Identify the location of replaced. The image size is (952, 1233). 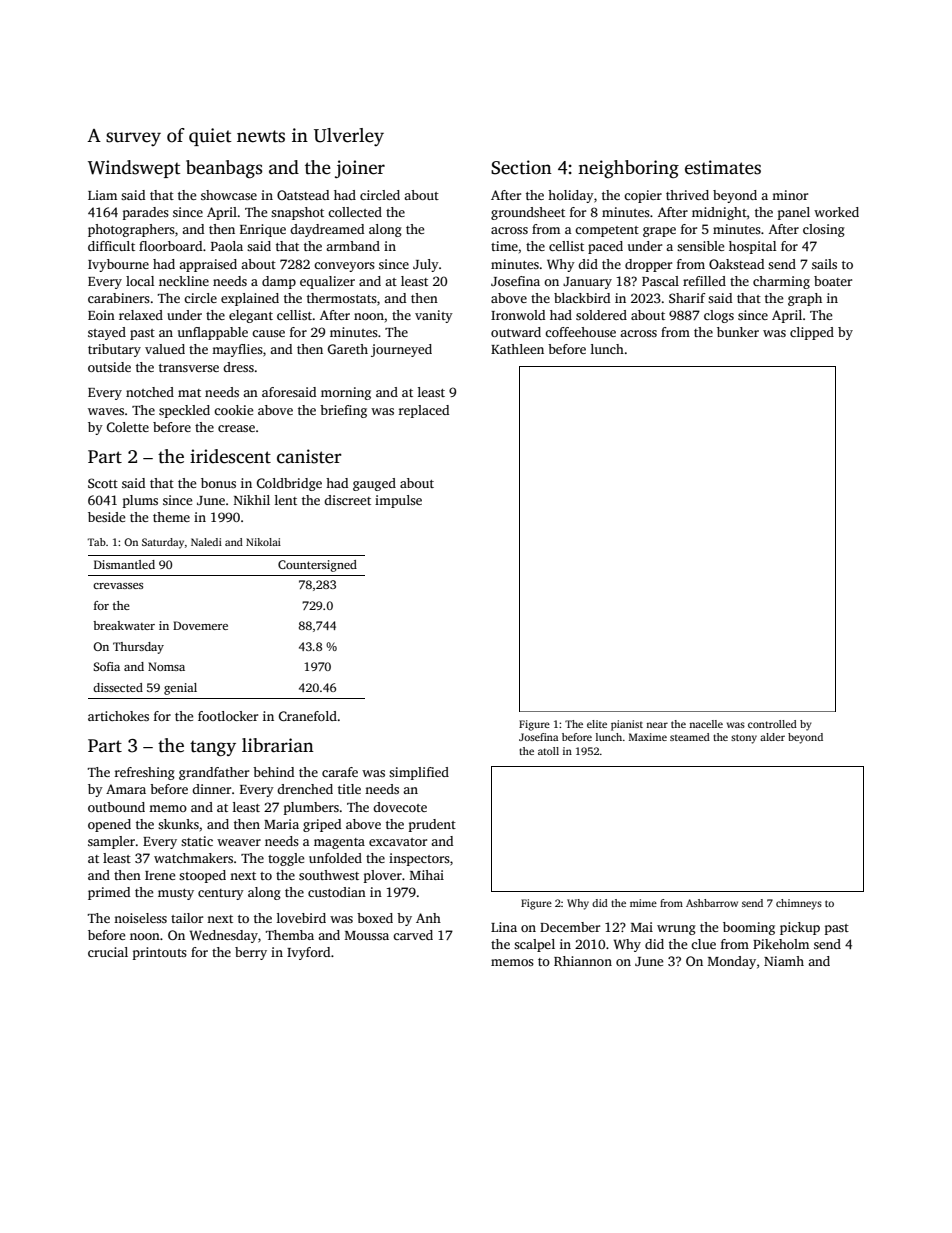
(424, 411).
